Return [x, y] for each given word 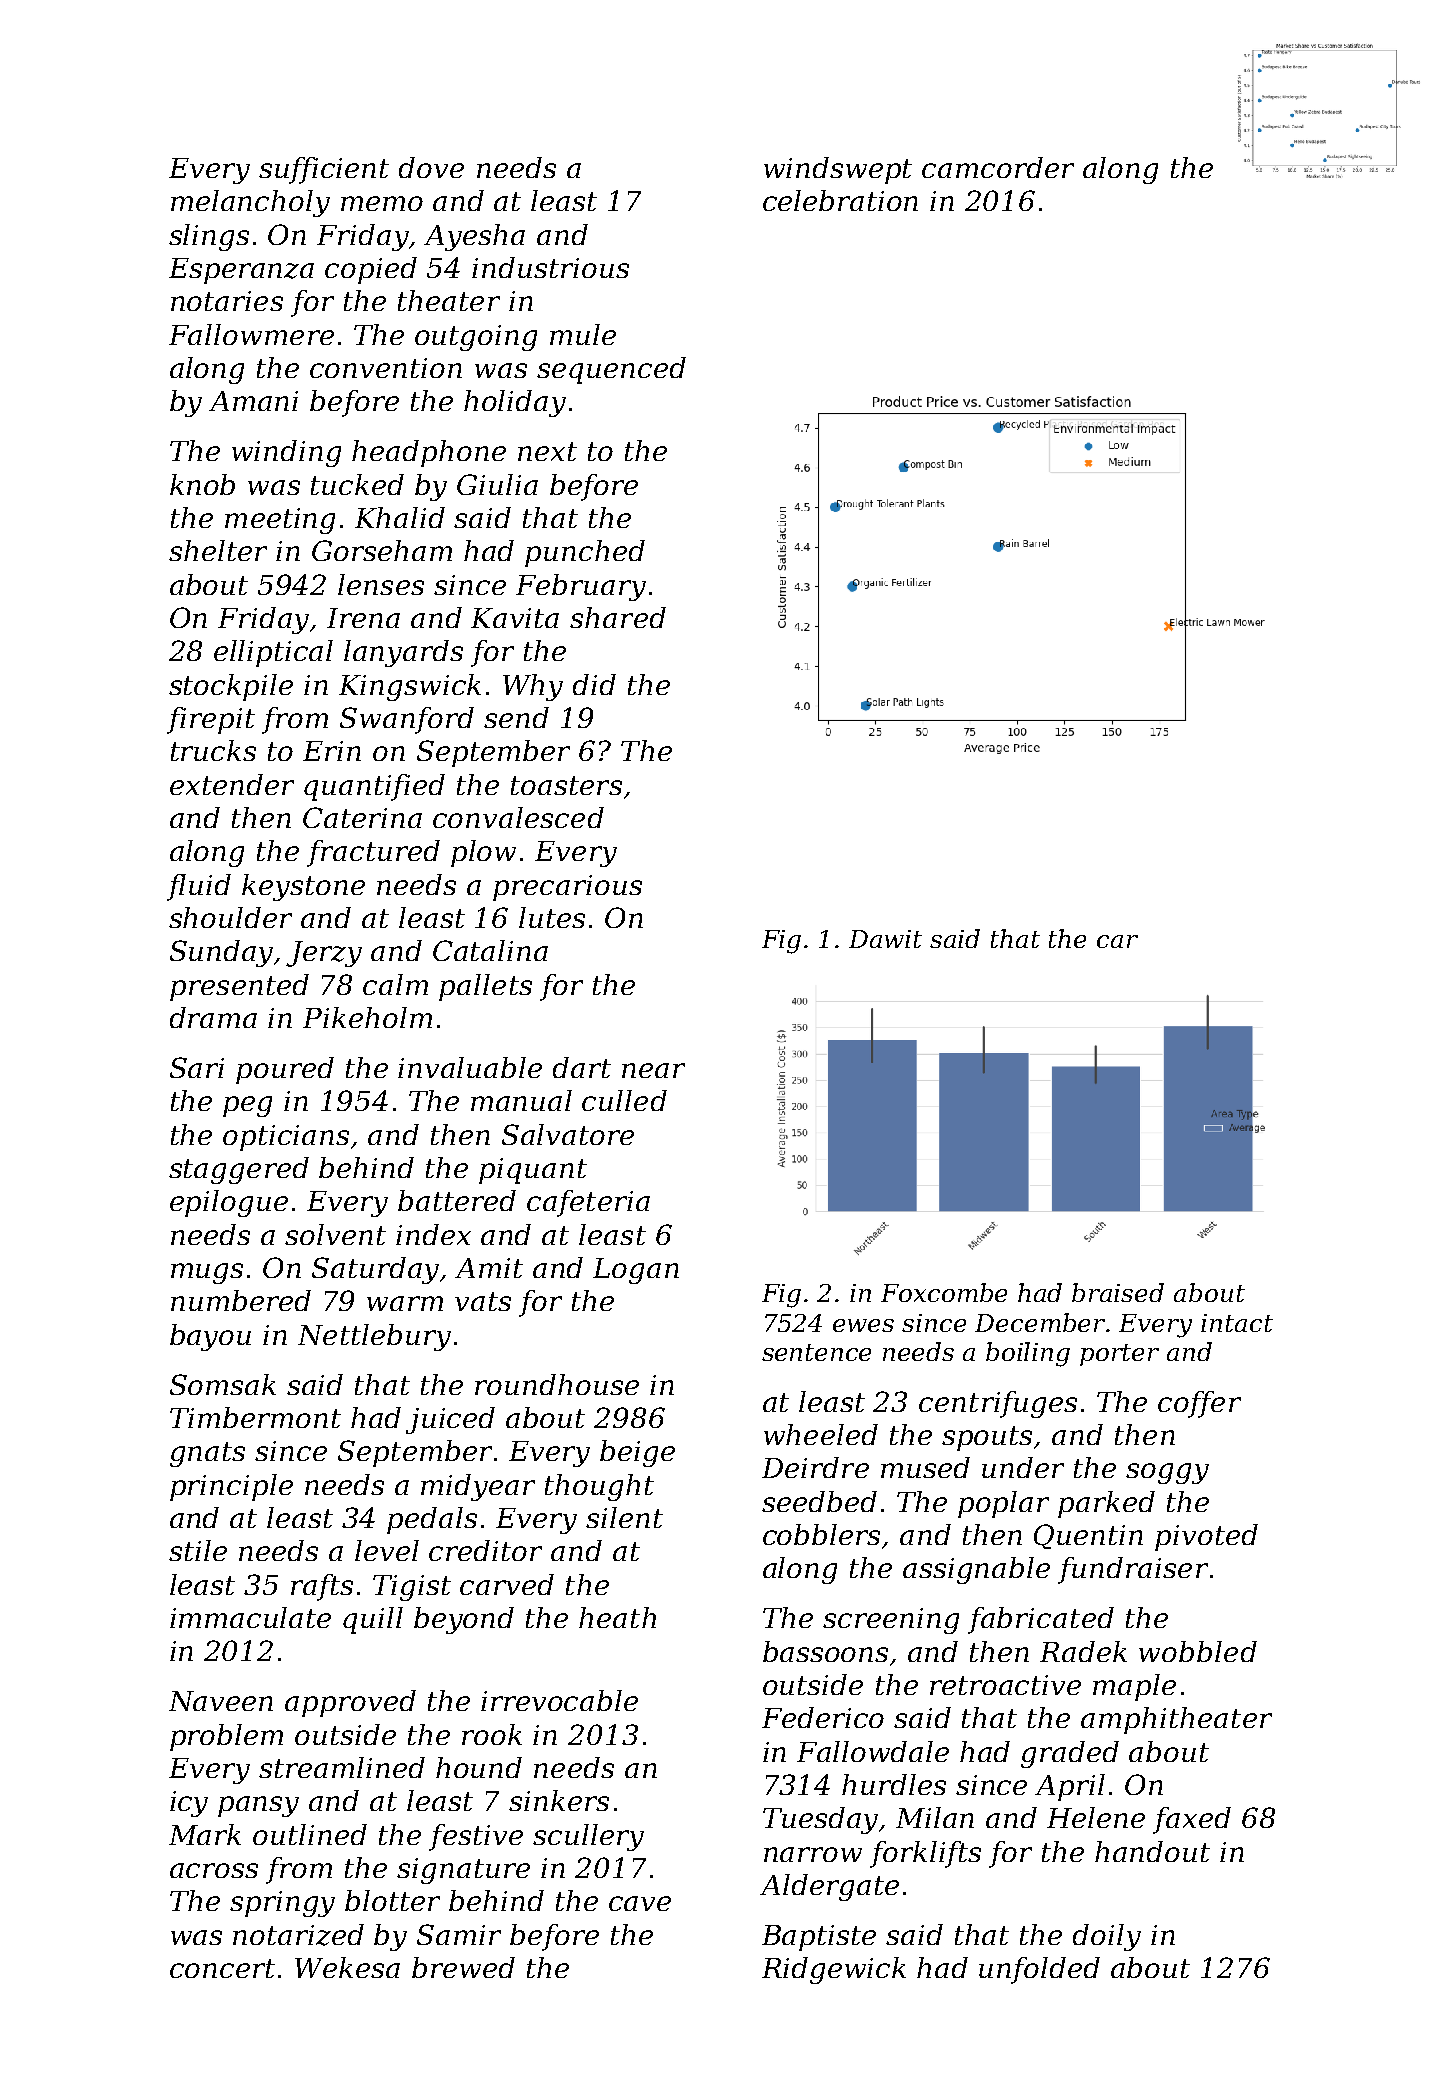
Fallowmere [251, 334]
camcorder [998, 167]
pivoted [1206, 1537]
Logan [636, 1271]
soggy [1167, 1473]
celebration [840, 200]
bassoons [825, 1651]
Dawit [885, 939]
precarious [567, 888]
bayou [210, 1337]
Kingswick [410, 687]
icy [189, 1804]
